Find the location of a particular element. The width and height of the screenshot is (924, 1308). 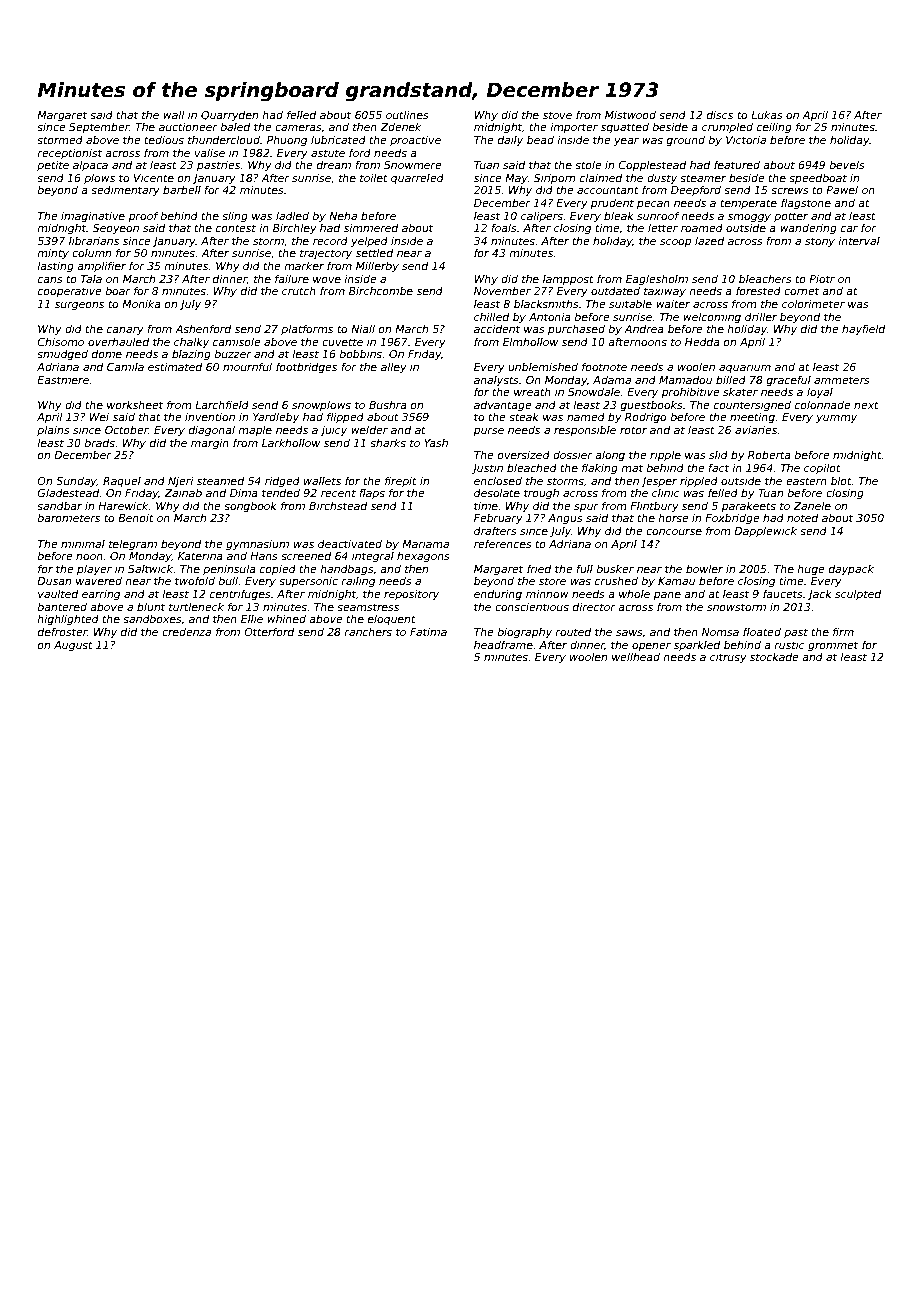

blot is located at coordinates (841, 481).
